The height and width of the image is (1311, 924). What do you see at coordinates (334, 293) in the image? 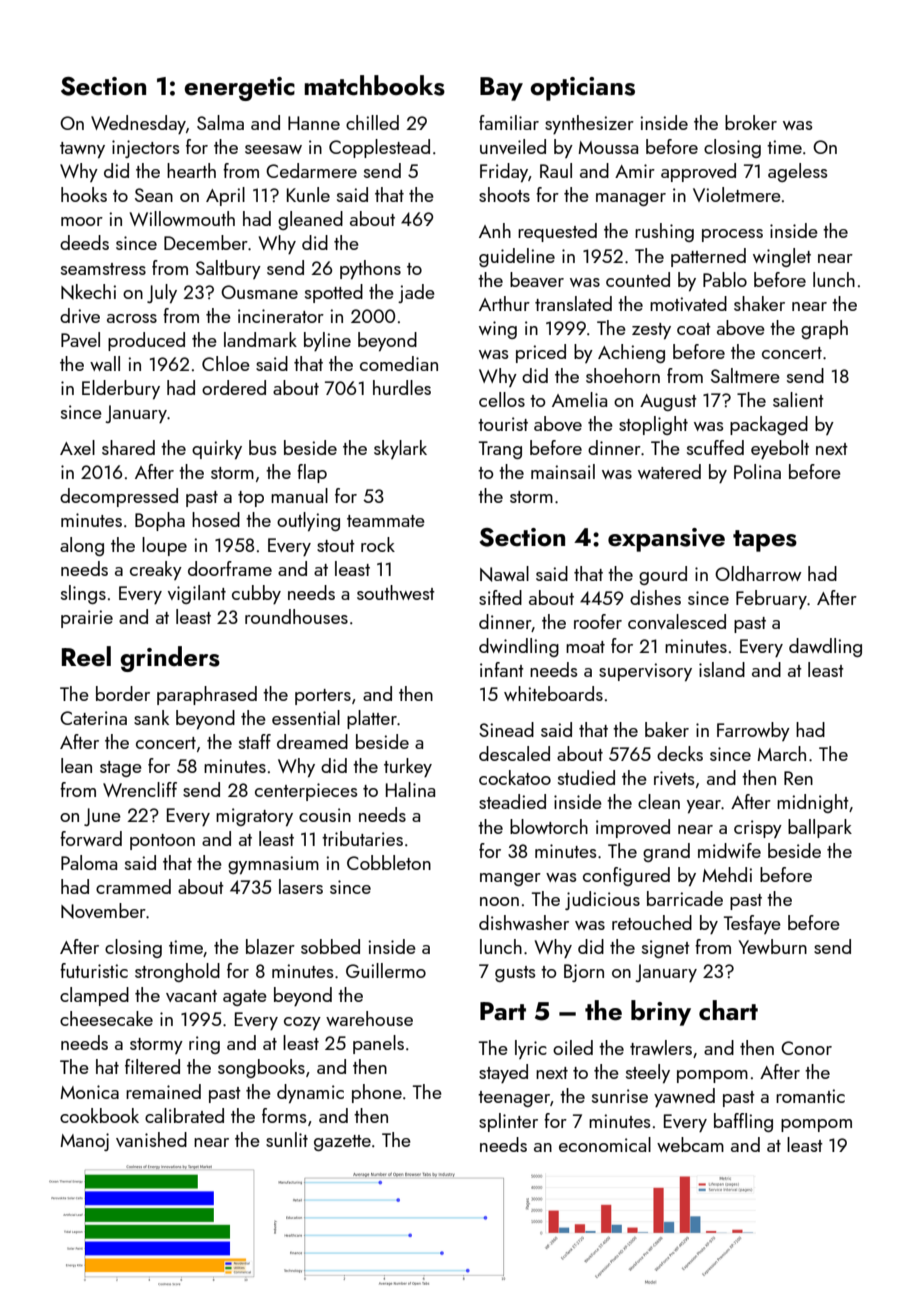
I see `spotted` at bounding box center [334, 293].
